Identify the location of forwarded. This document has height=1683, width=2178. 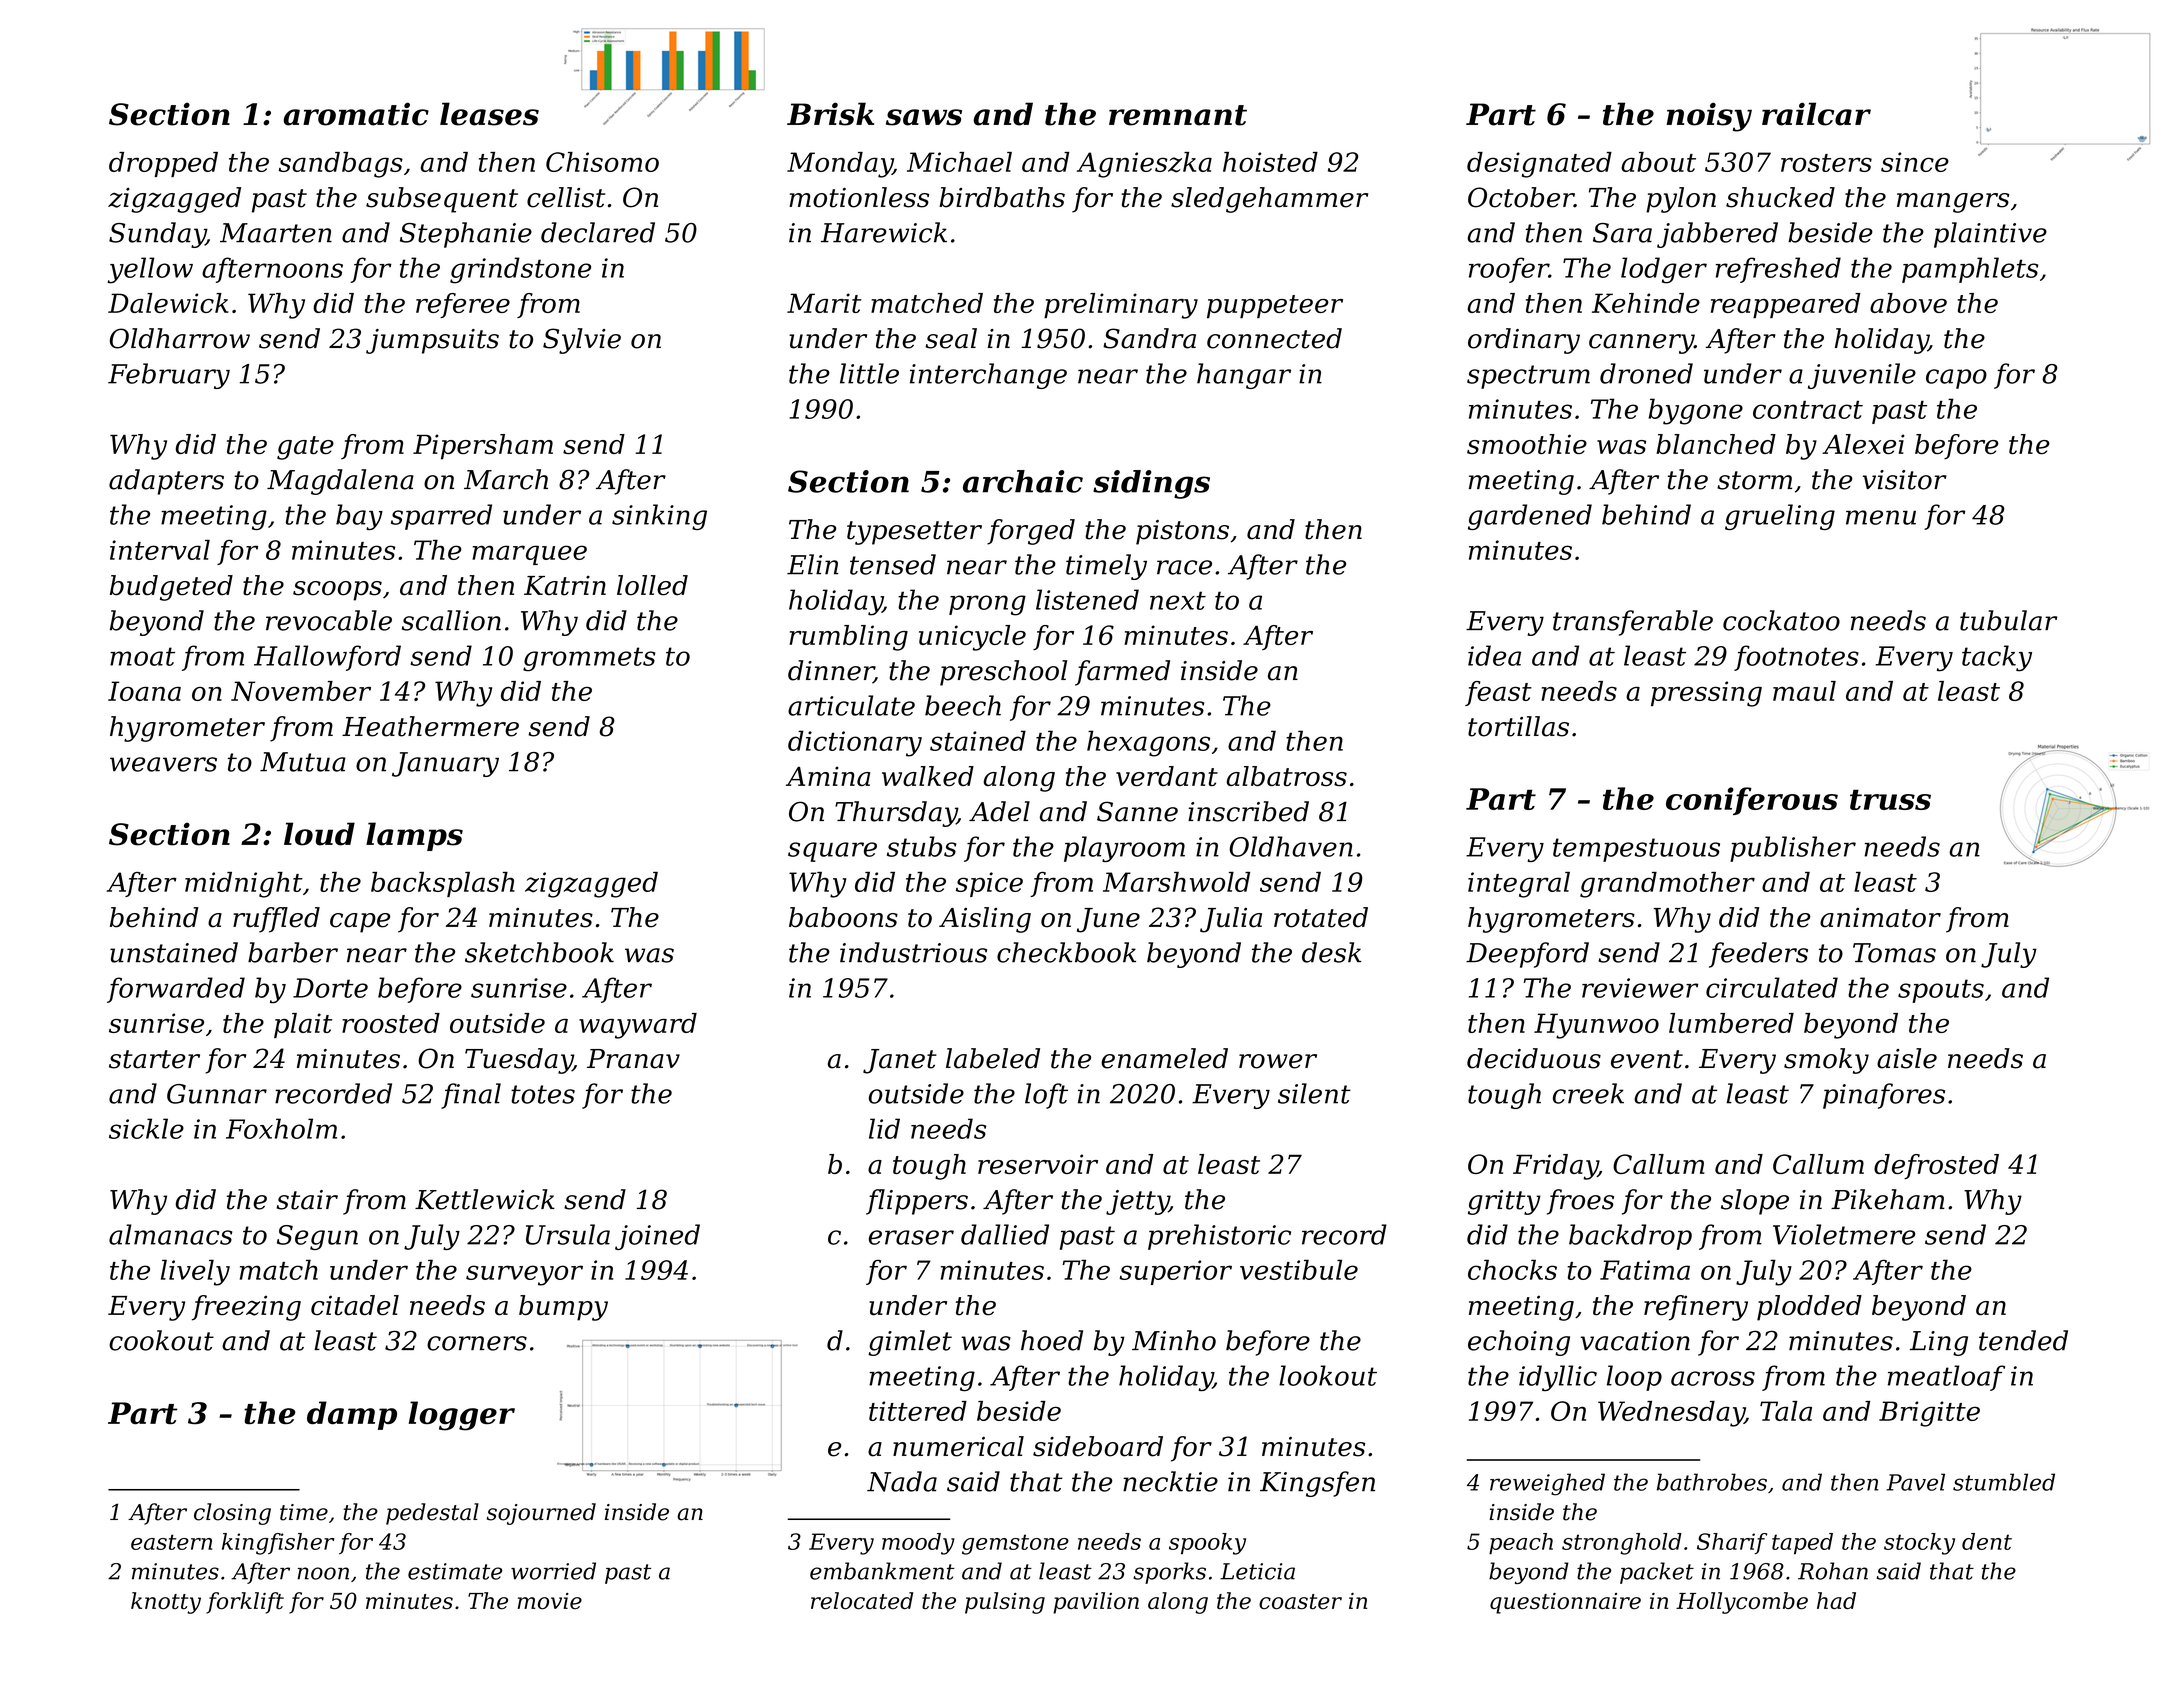
(176, 990).
